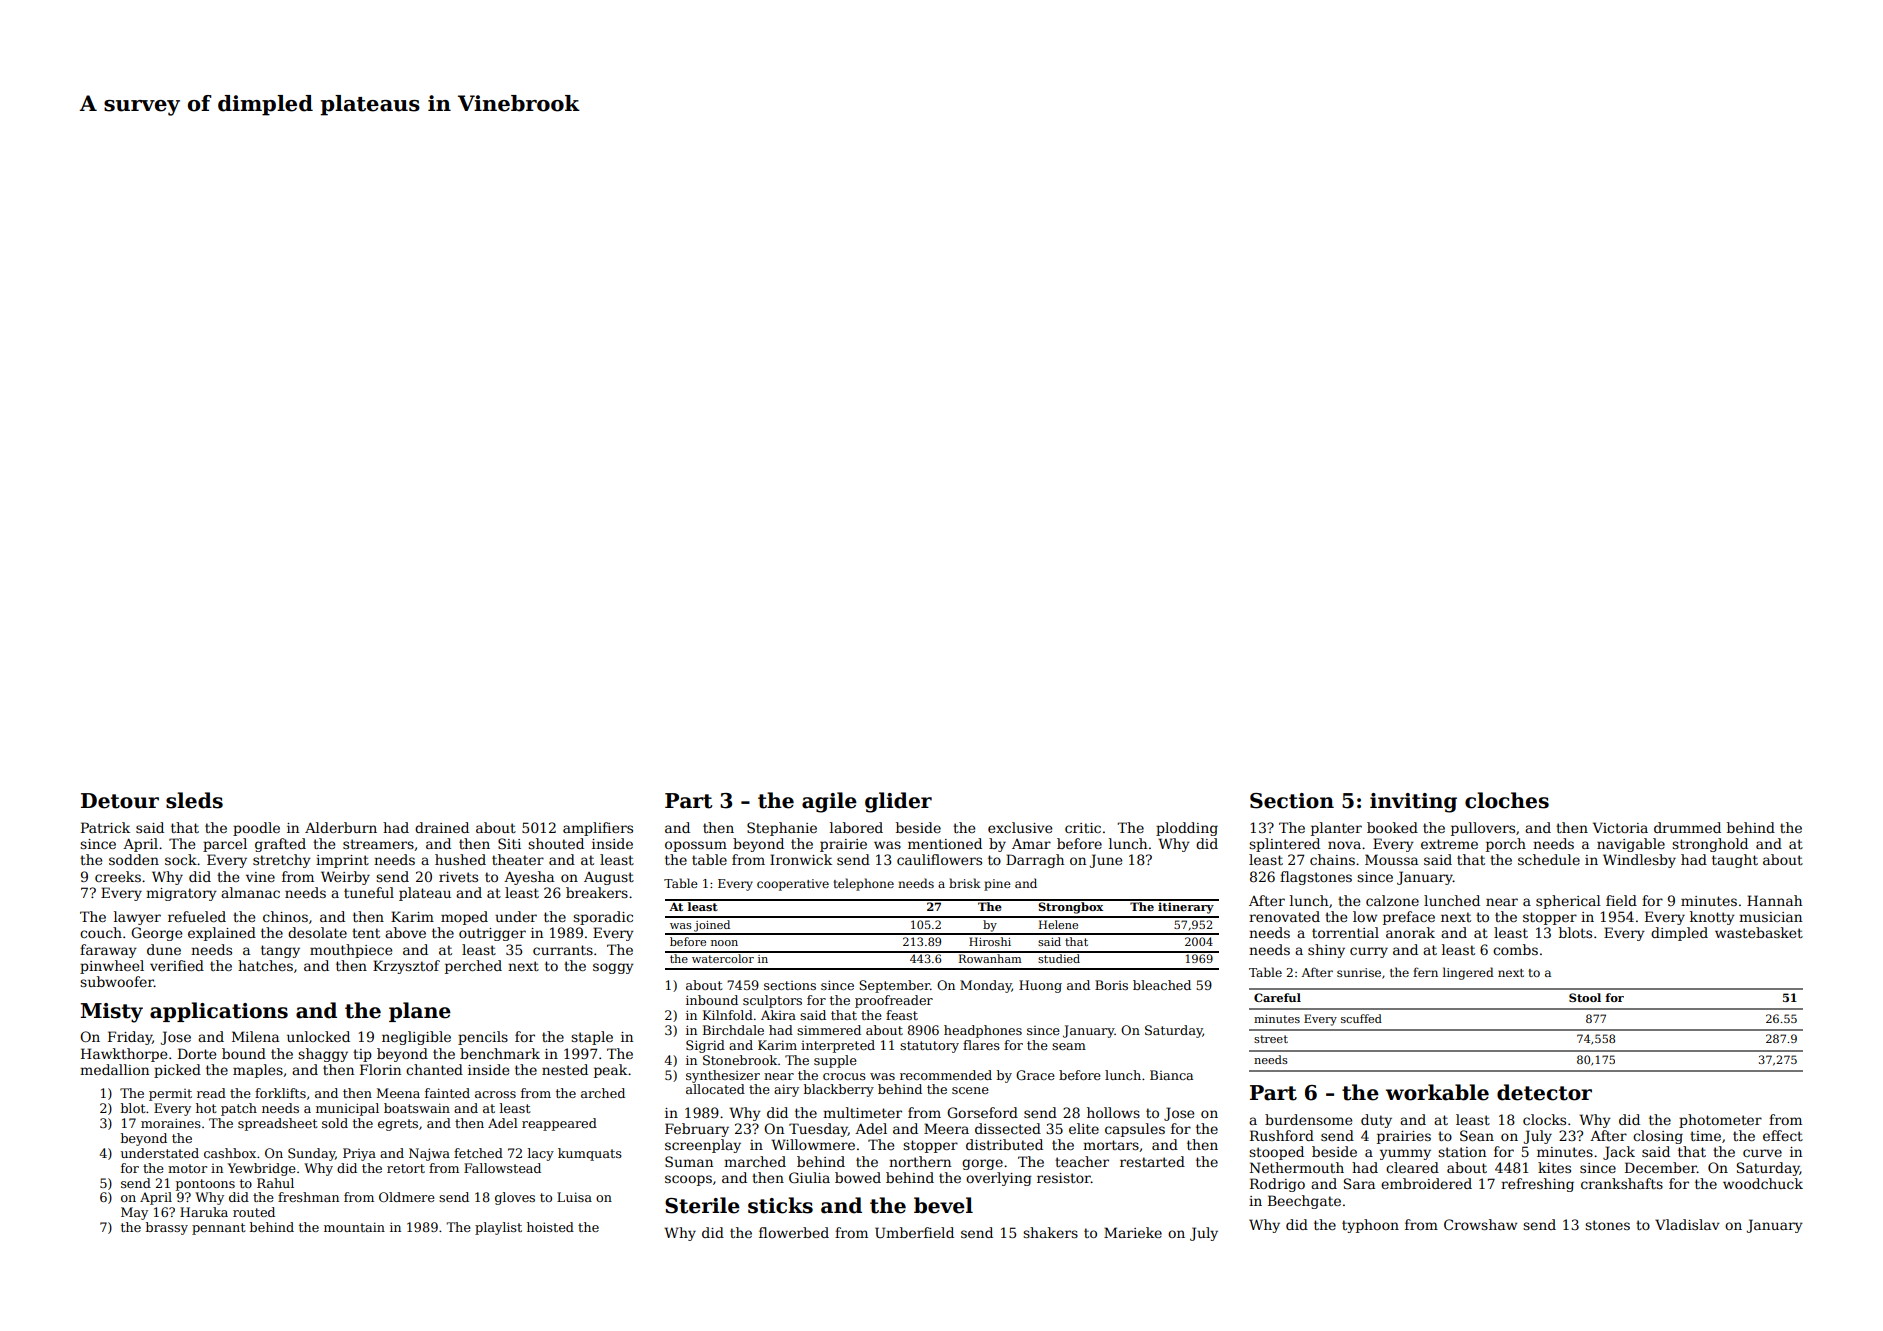  Describe the element at coordinates (1369, 952) in the page. I see `curry` at that location.
